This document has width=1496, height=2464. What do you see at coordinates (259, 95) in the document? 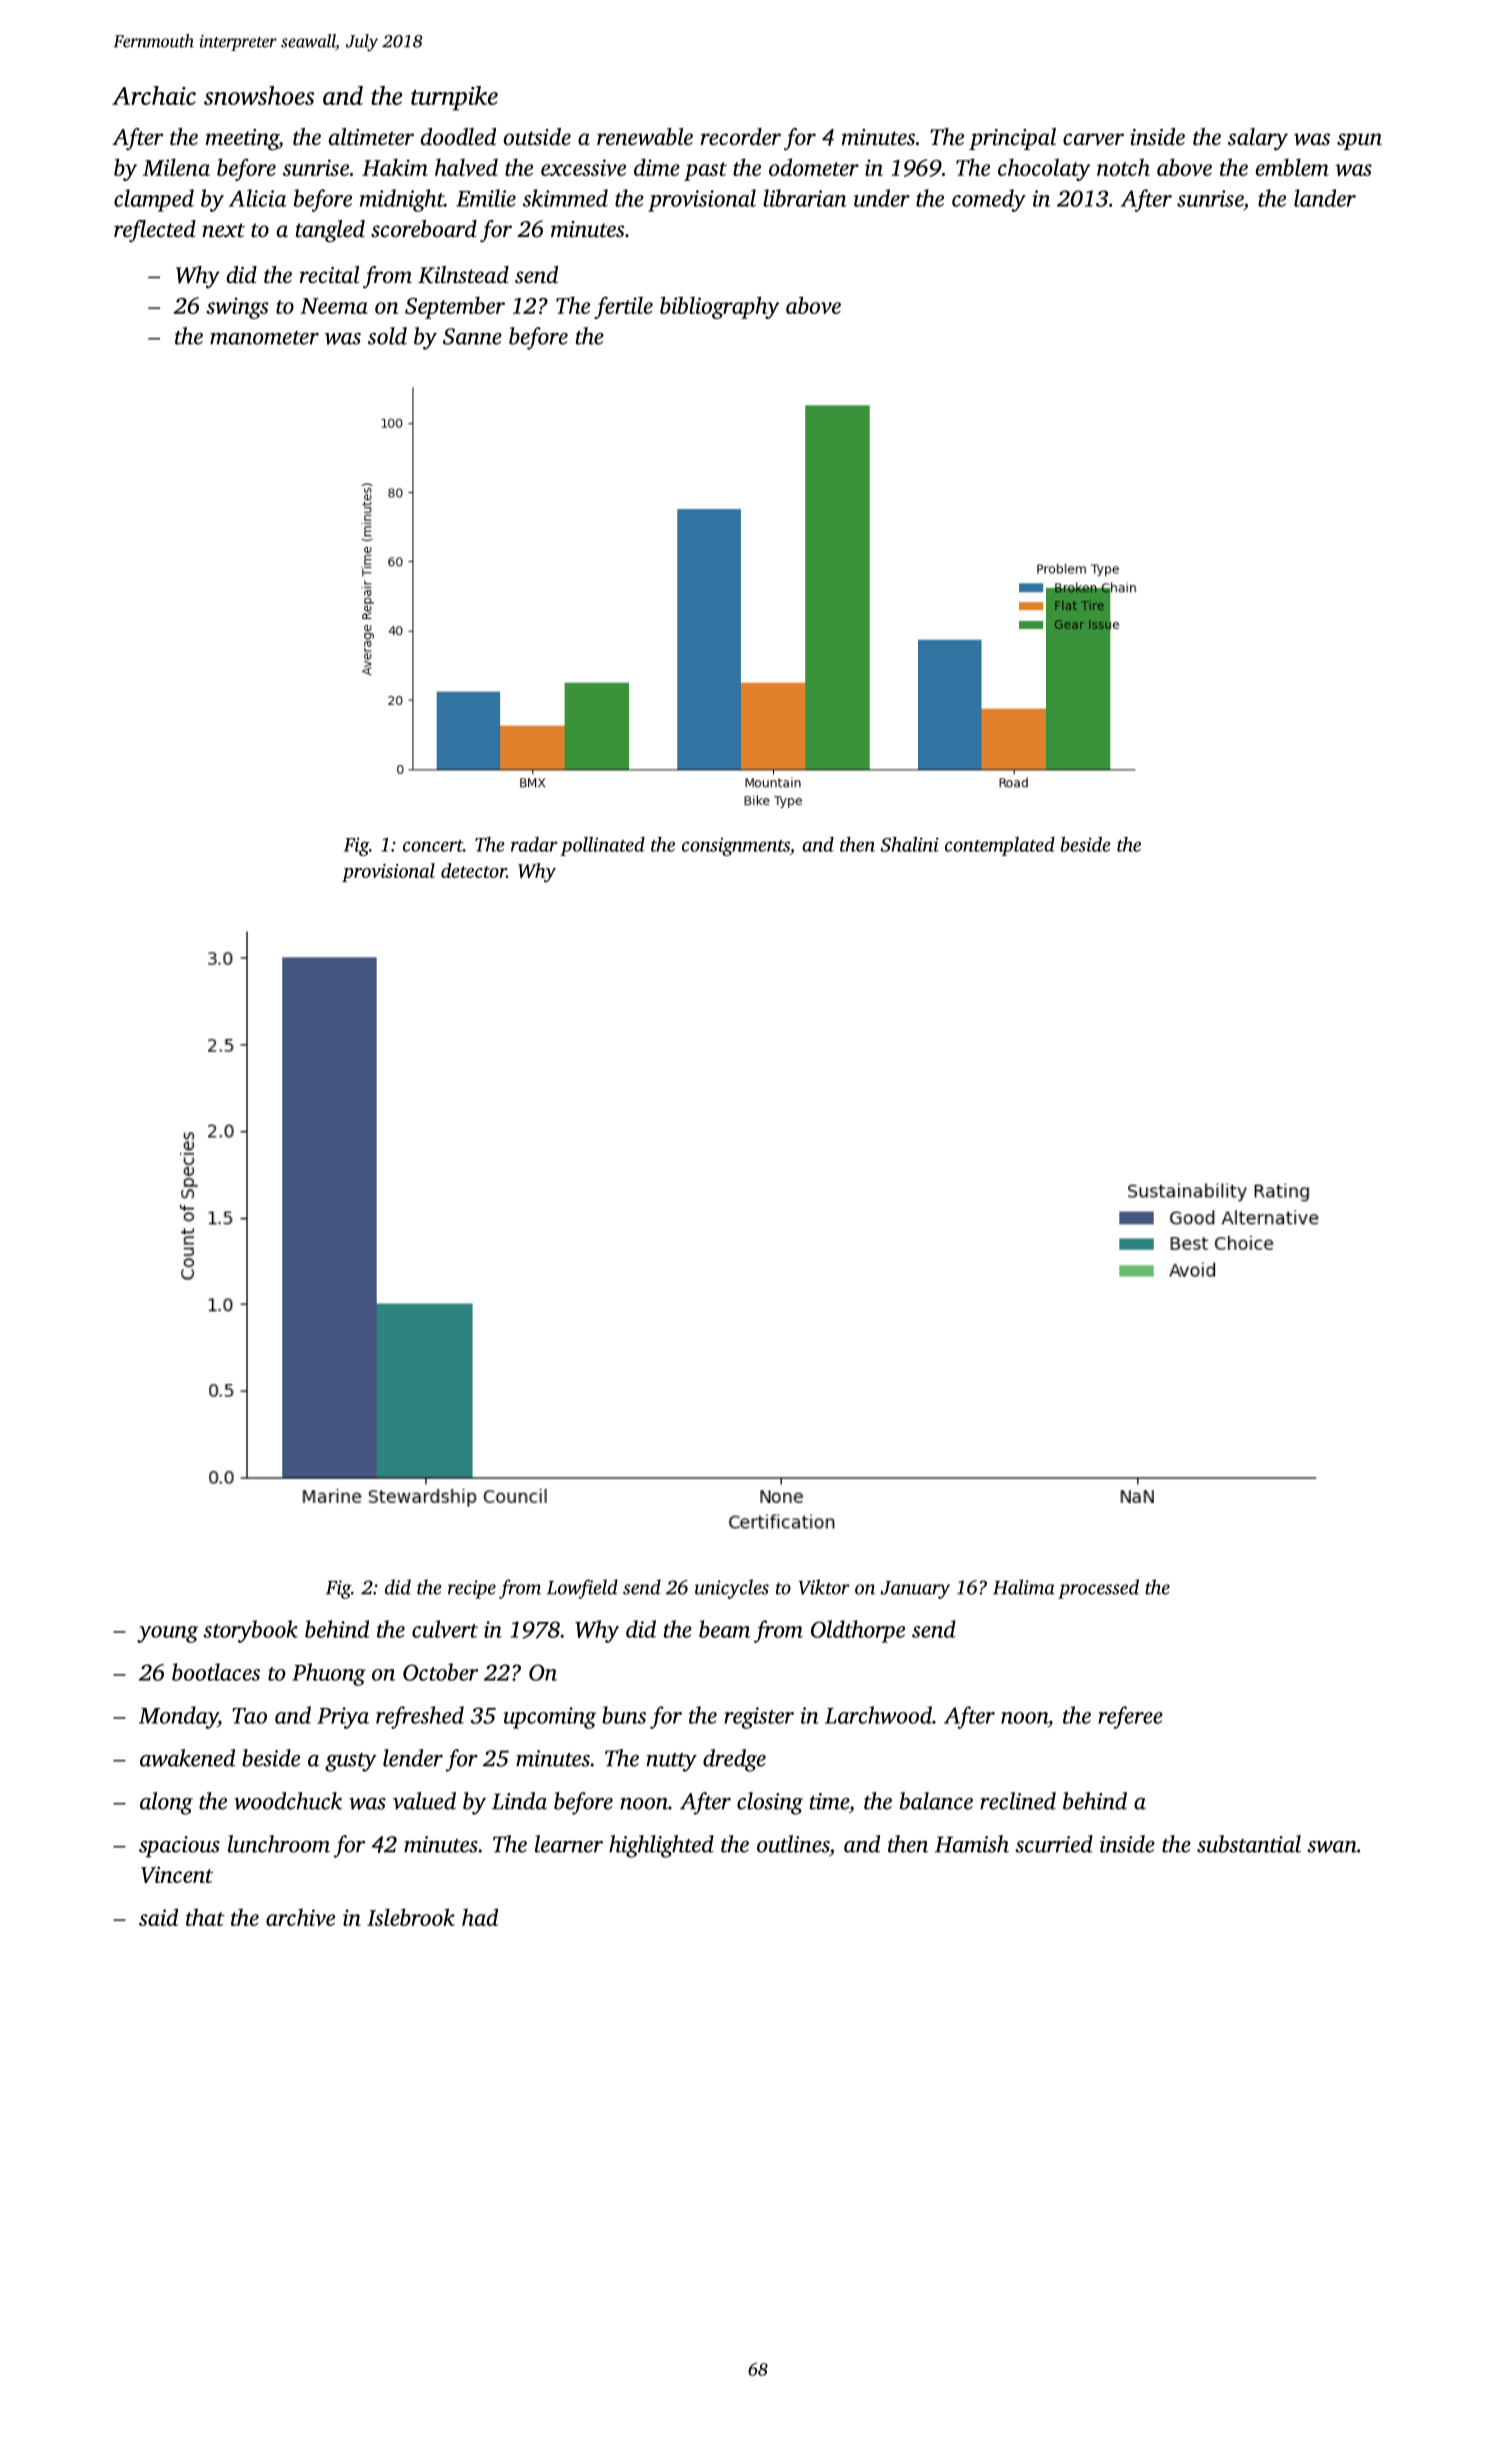
I see `snowshoes` at bounding box center [259, 95].
